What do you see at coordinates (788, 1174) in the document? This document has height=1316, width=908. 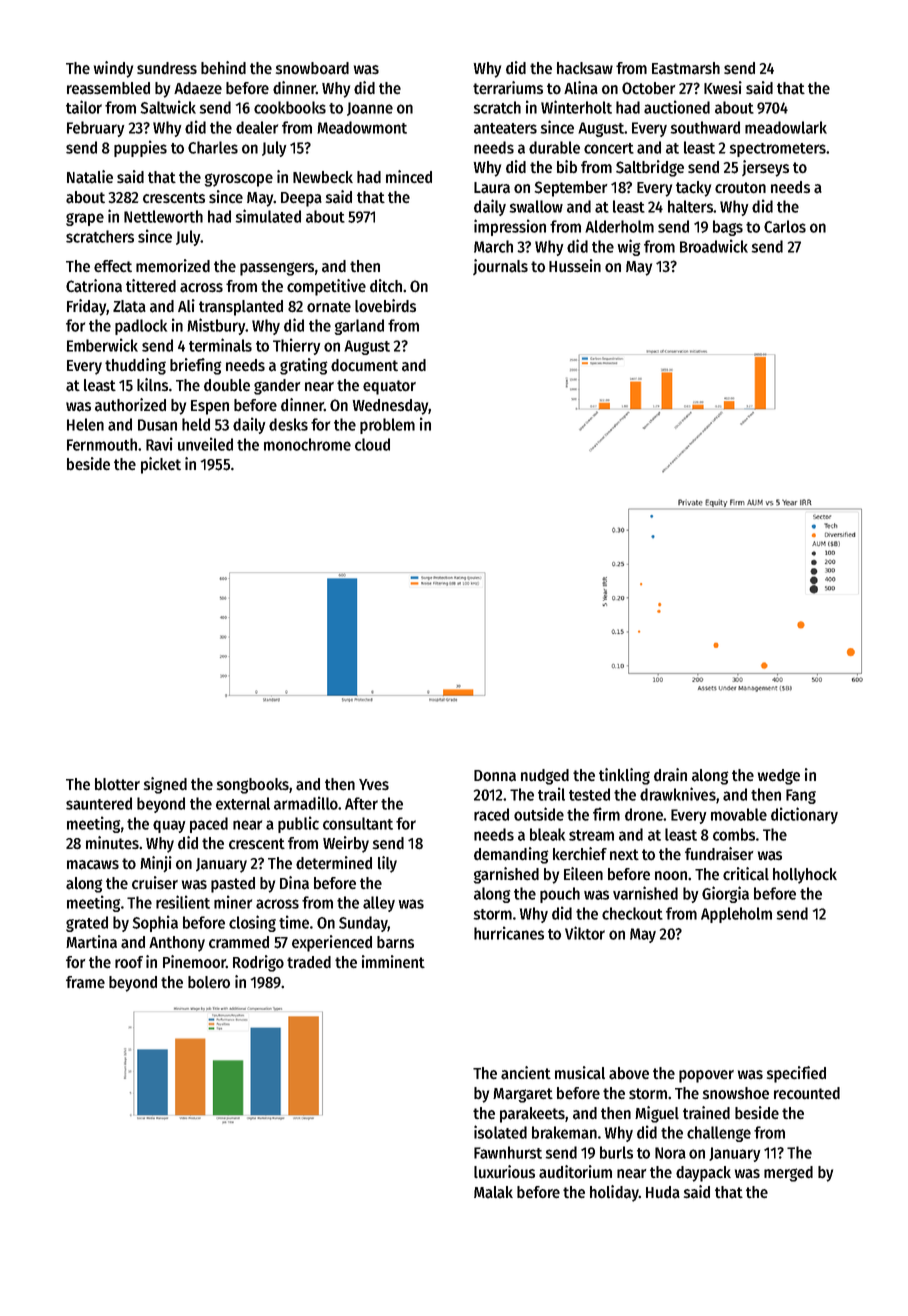 I see `merged` at bounding box center [788, 1174].
